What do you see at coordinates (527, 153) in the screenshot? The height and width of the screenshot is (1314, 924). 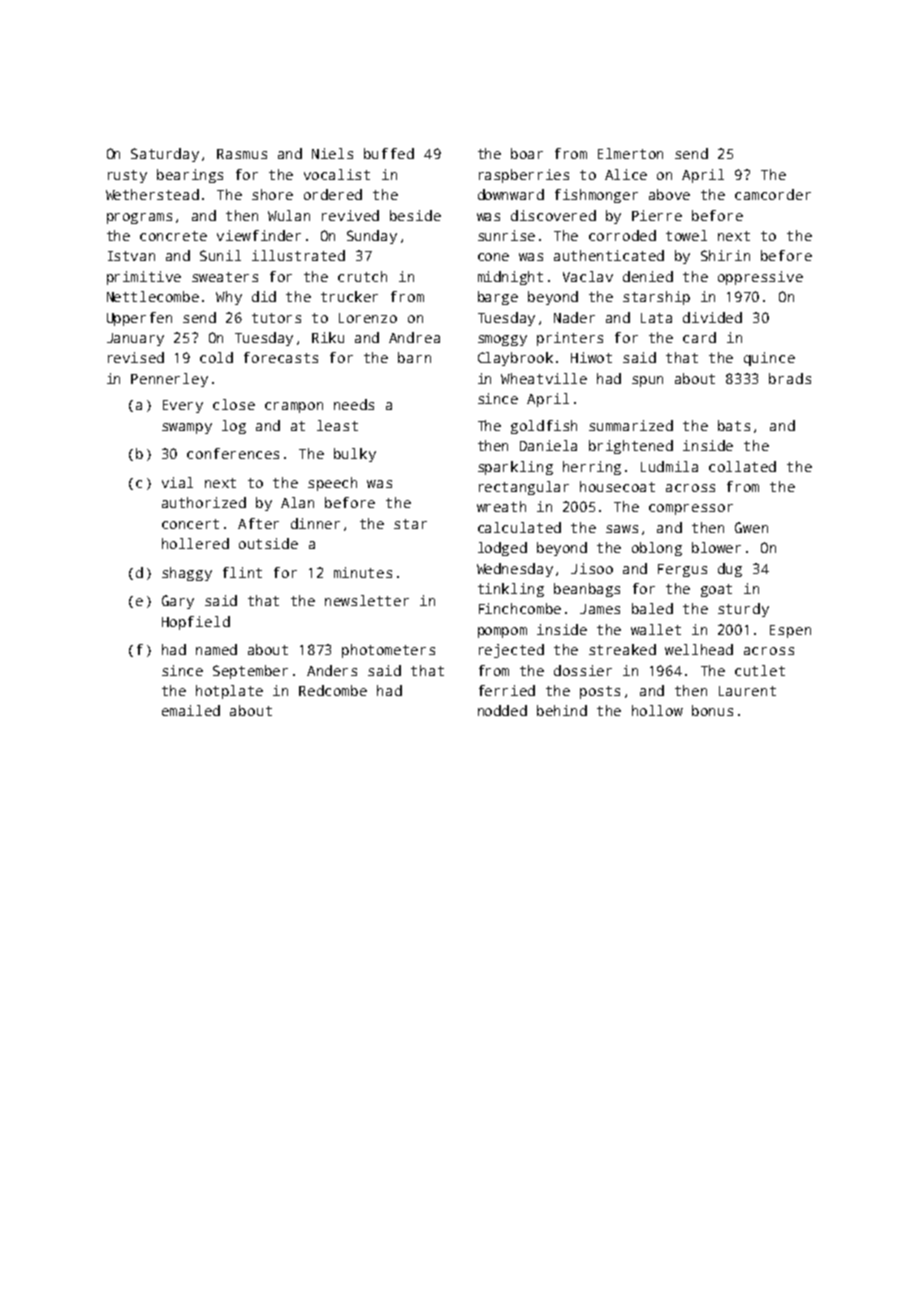 I see `boar` at bounding box center [527, 153].
